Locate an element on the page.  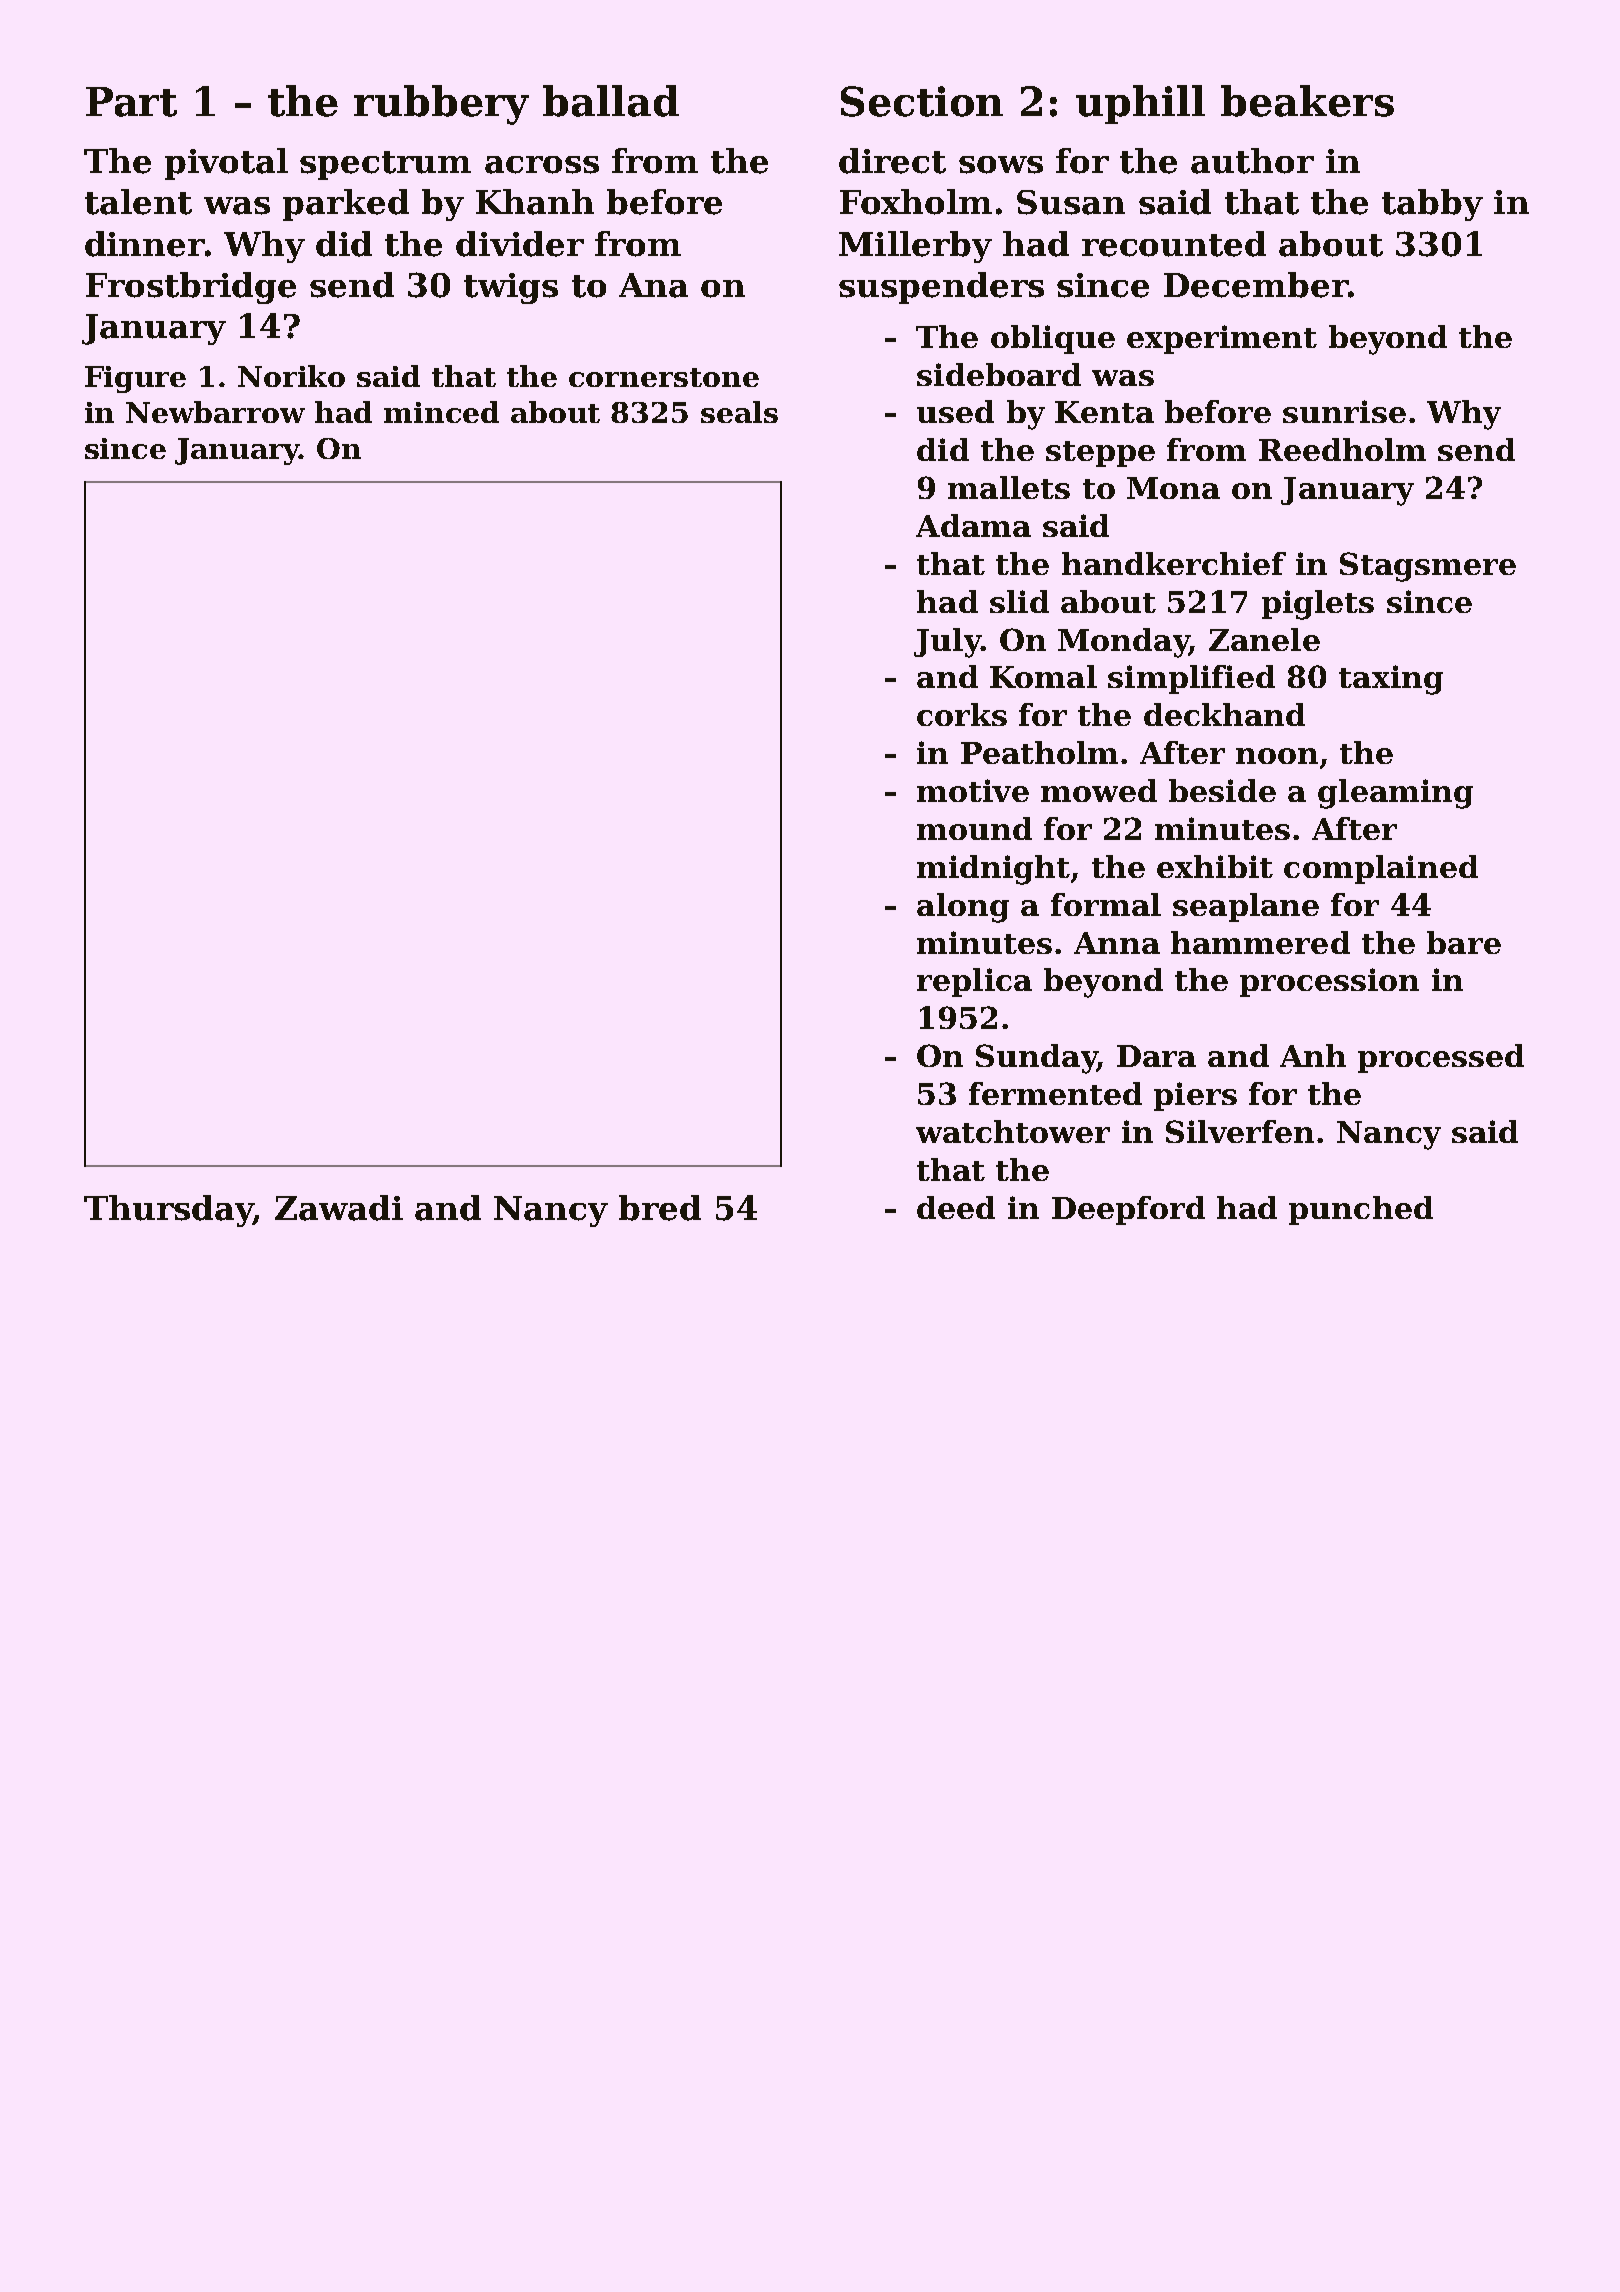
gleaming is located at coordinates (1395, 794).
